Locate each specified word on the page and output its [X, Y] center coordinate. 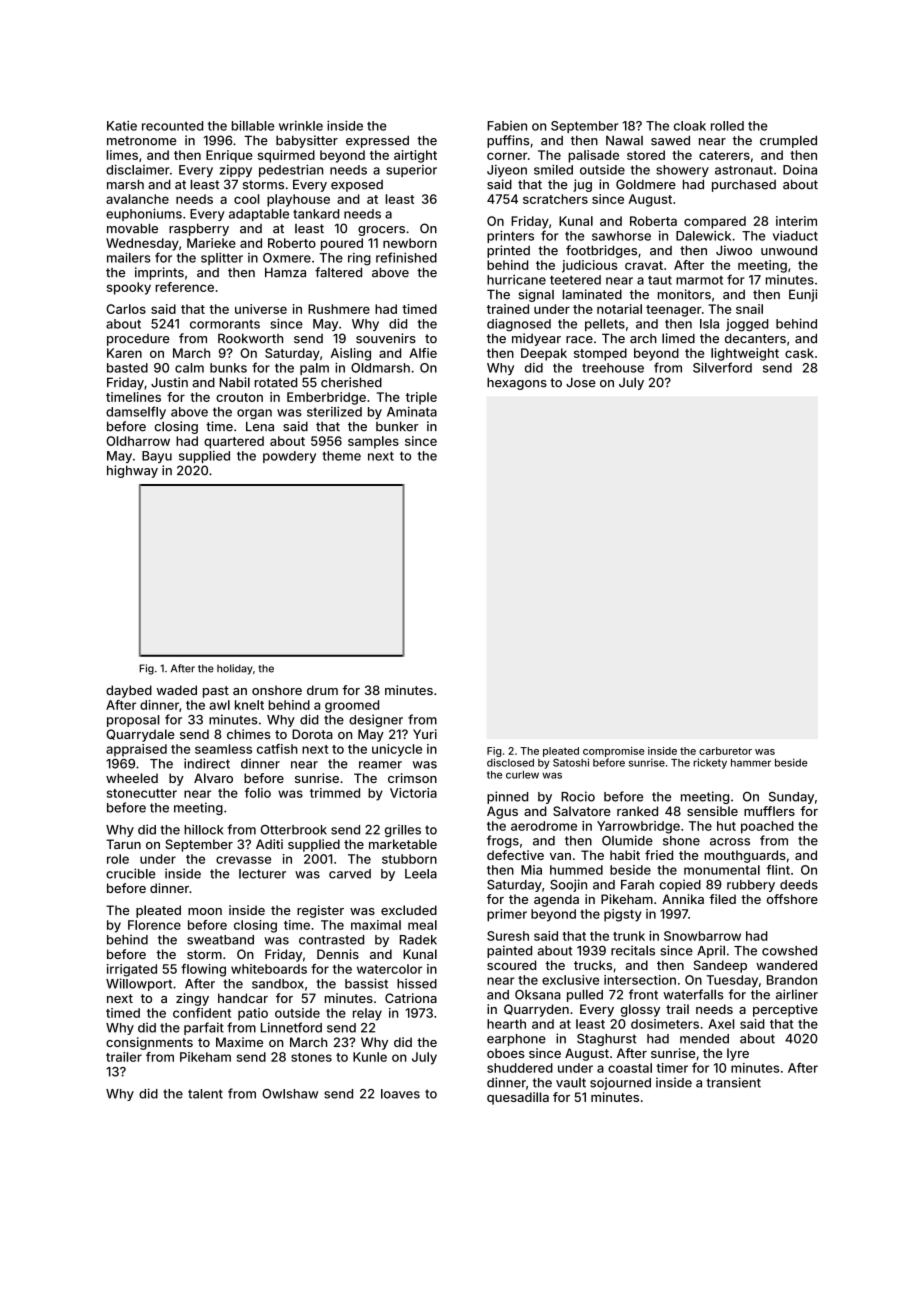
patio [253, 1014]
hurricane [516, 280]
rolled [727, 126]
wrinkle [301, 126]
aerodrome [544, 826]
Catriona [411, 998]
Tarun [123, 844]
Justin [169, 382]
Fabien [507, 126]
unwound [789, 250]
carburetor [725, 751]
